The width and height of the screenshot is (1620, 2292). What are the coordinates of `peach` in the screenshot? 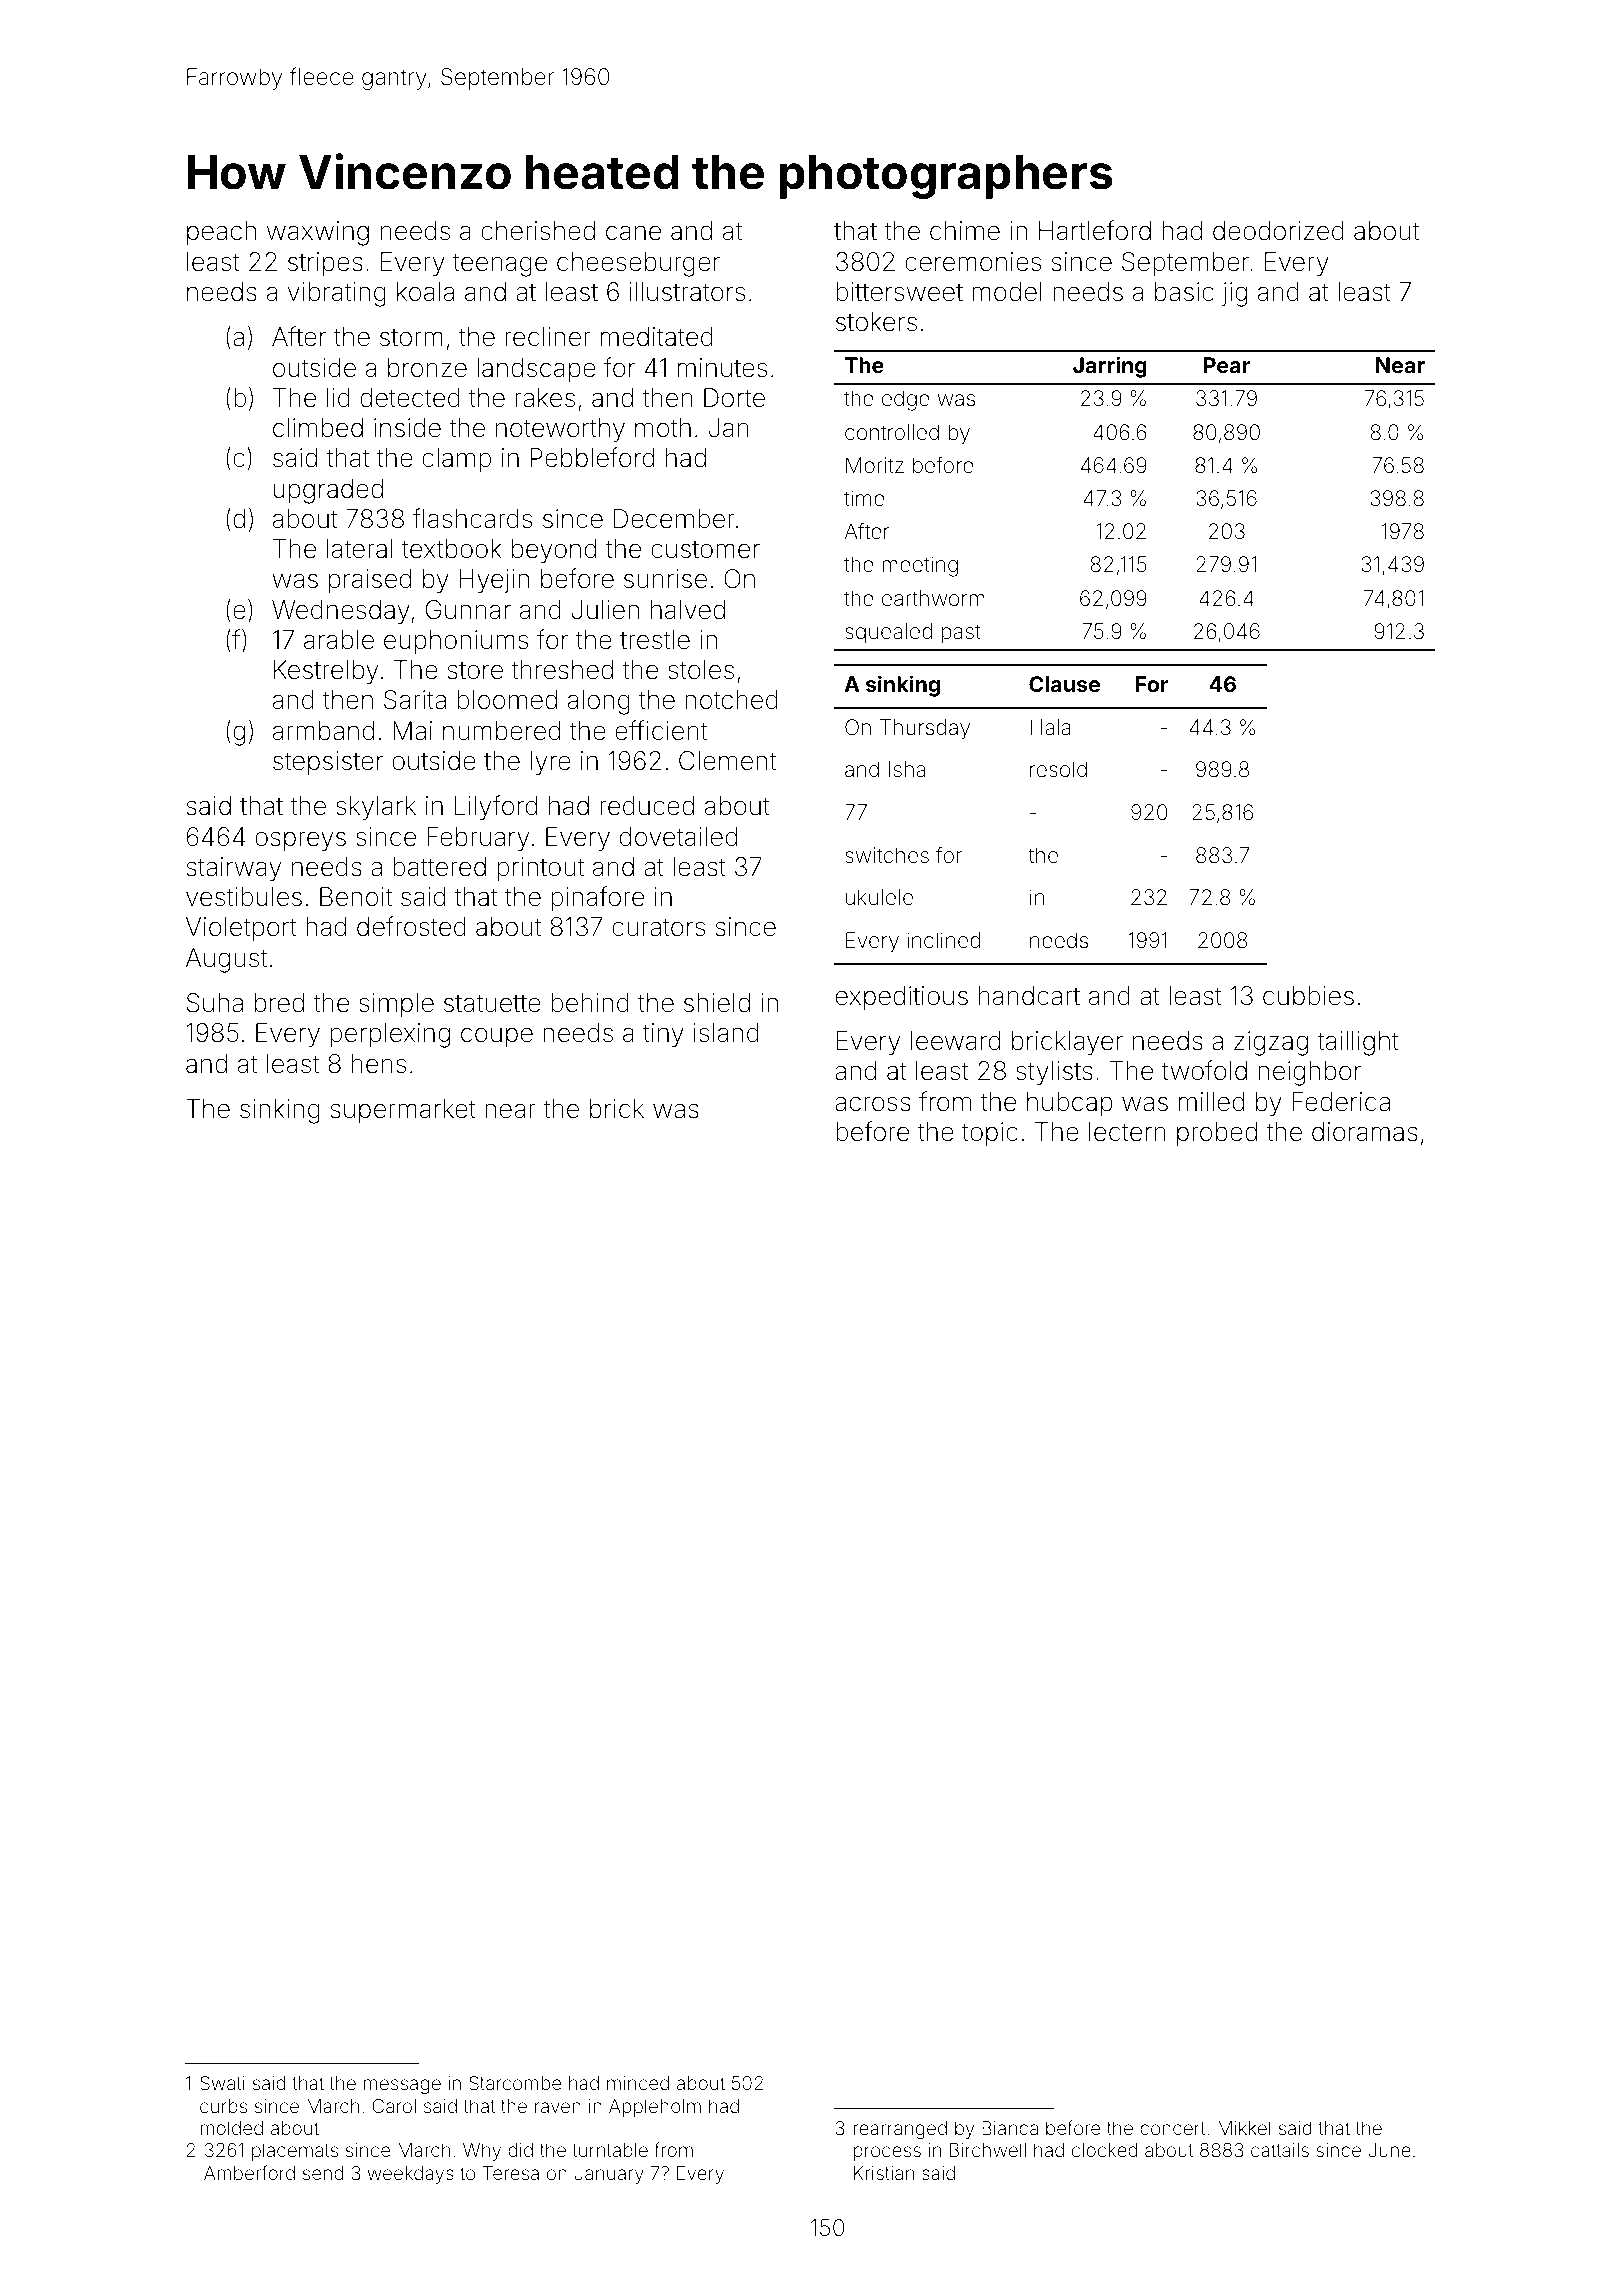 It's located at (221, 233).
